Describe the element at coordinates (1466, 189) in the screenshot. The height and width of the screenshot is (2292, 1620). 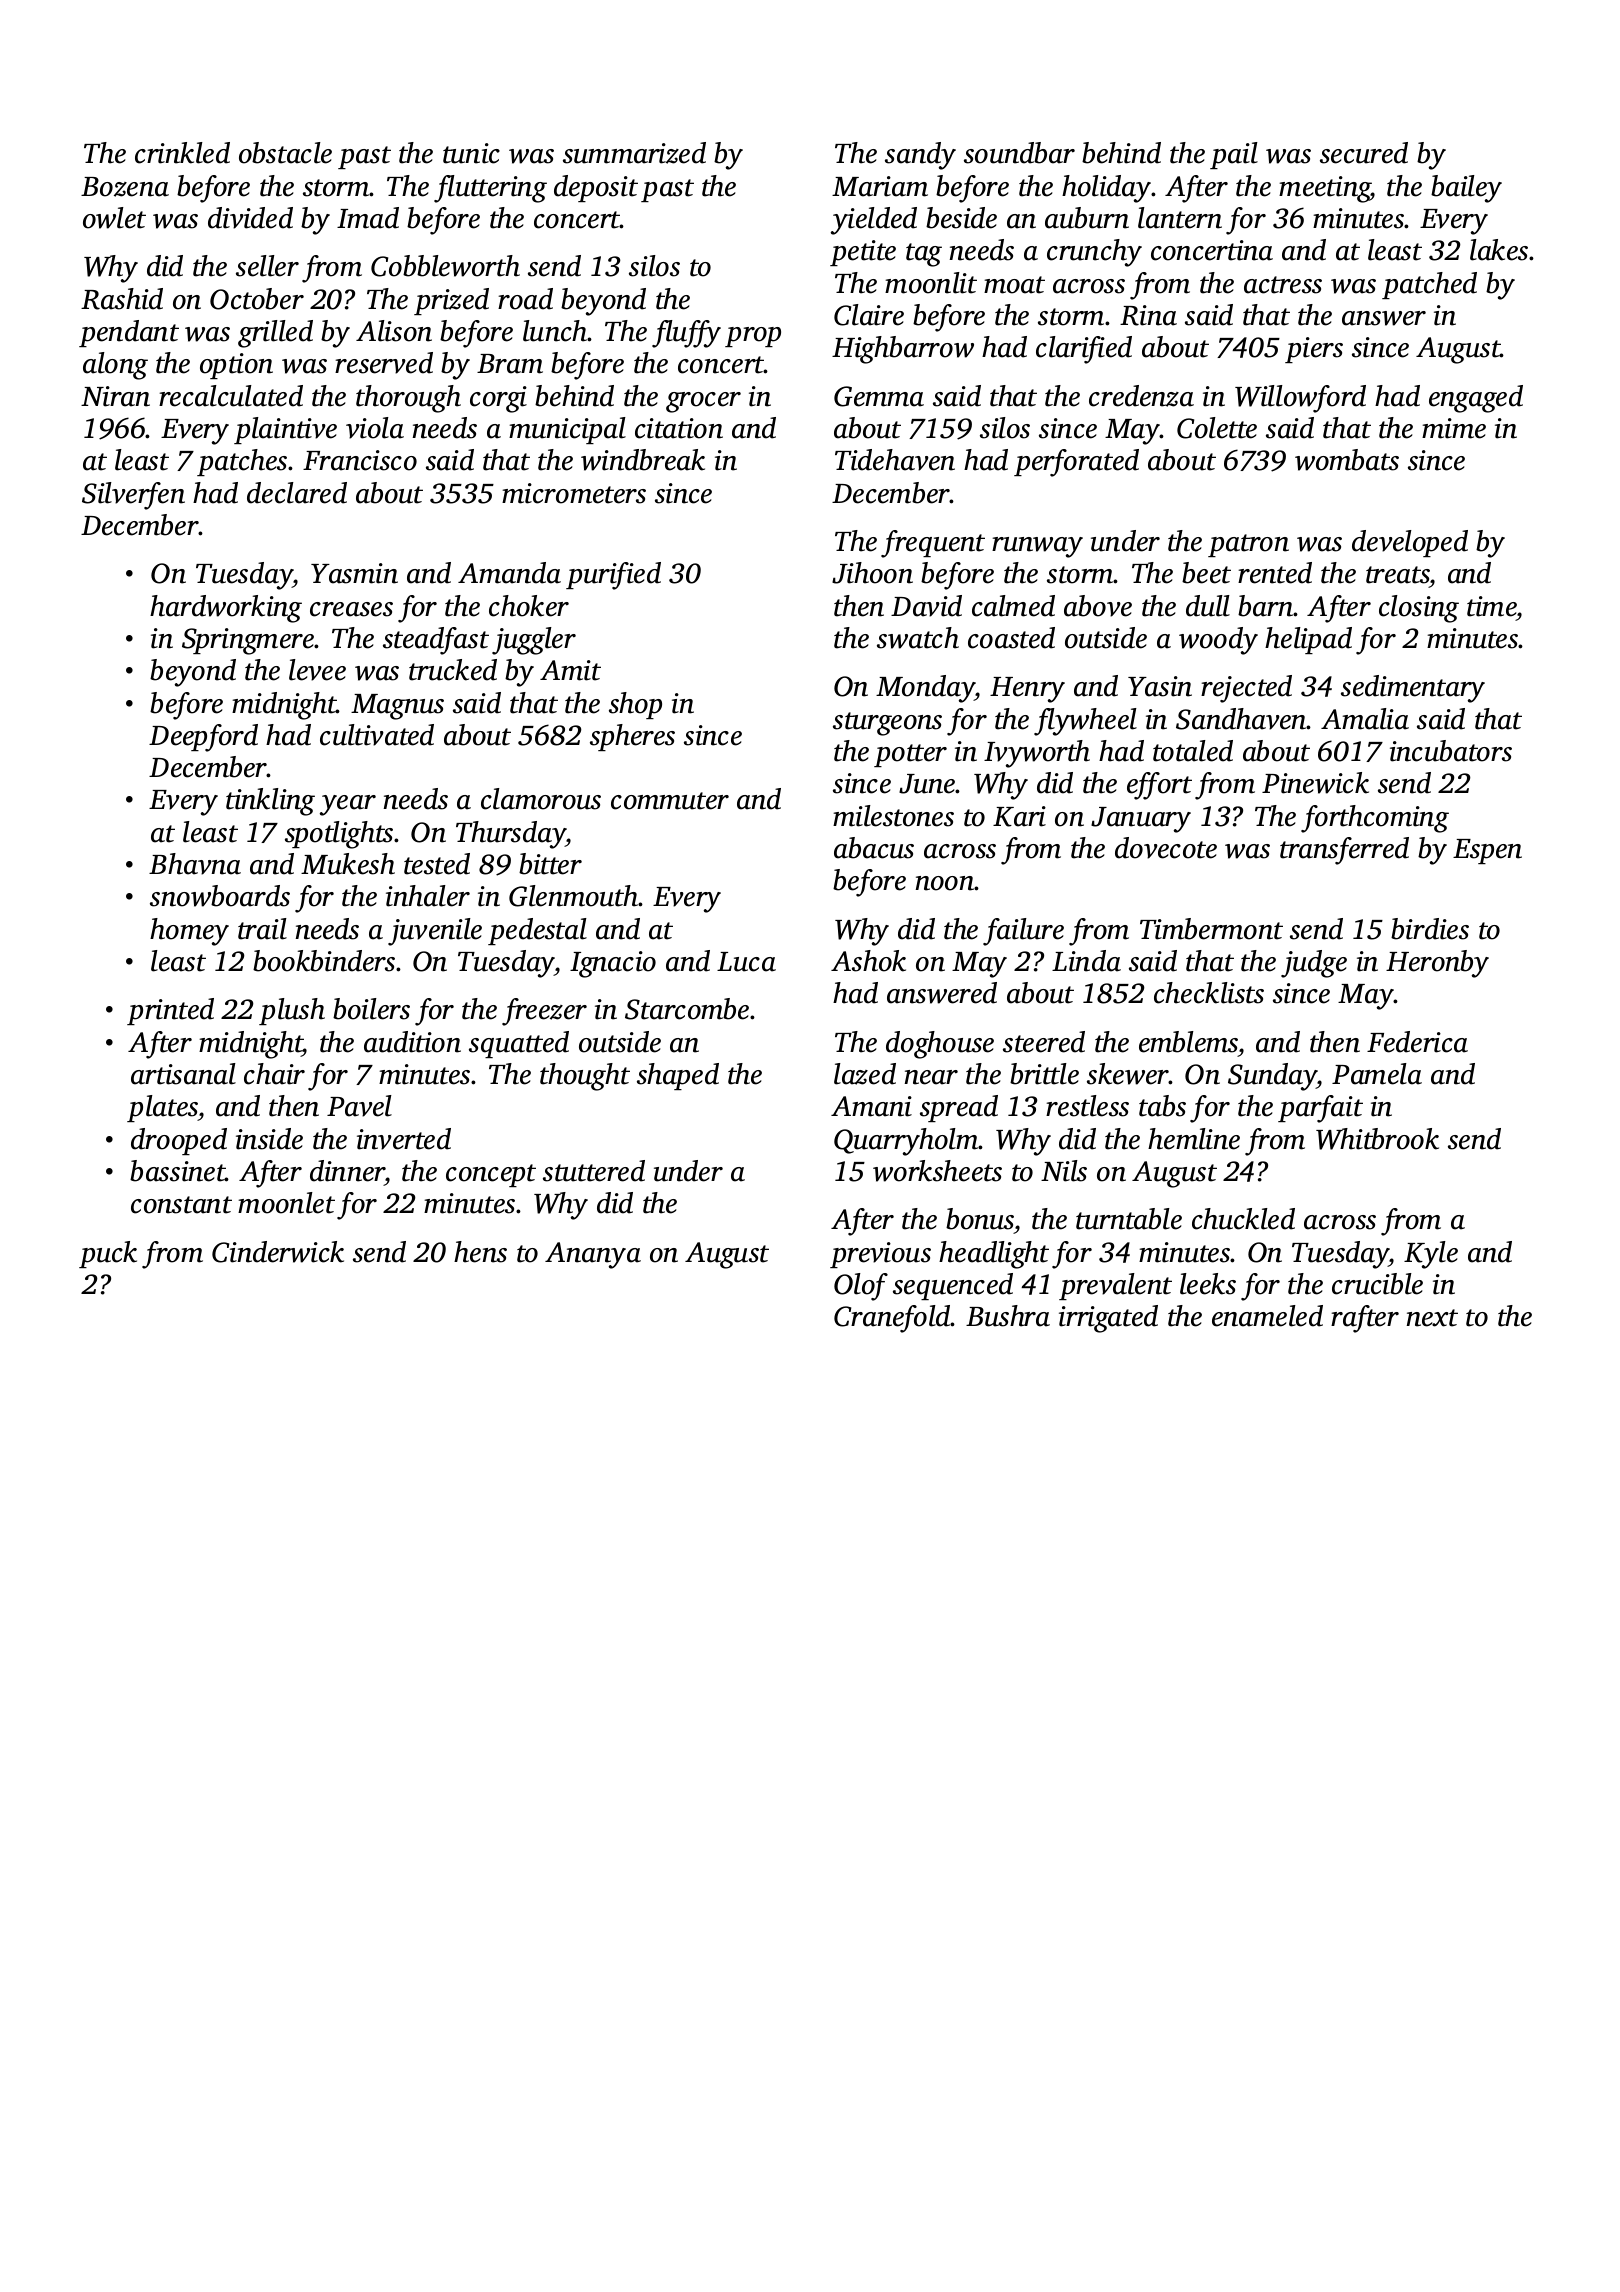
I see `bailey` at that location.
